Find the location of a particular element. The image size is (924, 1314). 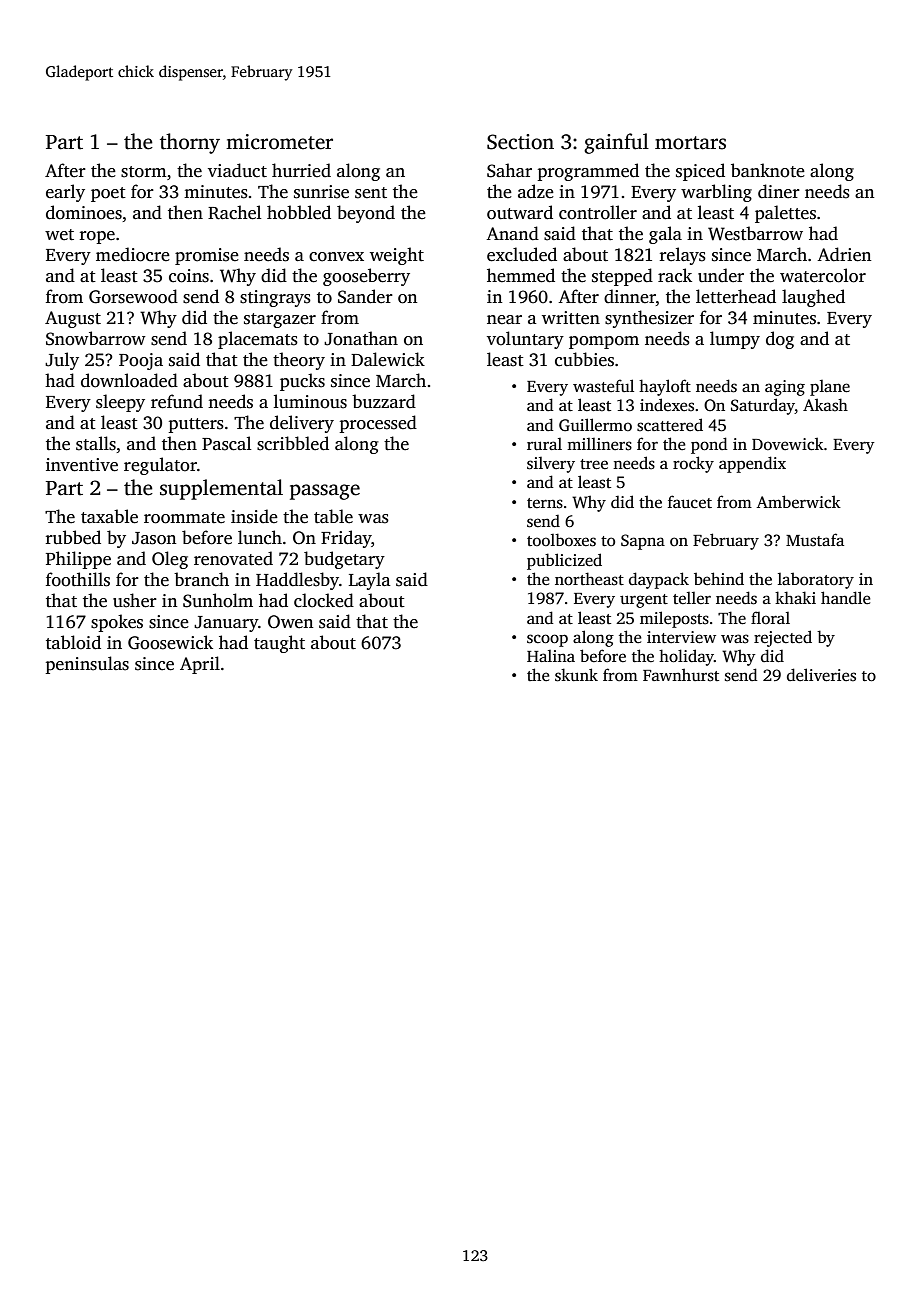

Pooja is located at coordinates (141, 361).
